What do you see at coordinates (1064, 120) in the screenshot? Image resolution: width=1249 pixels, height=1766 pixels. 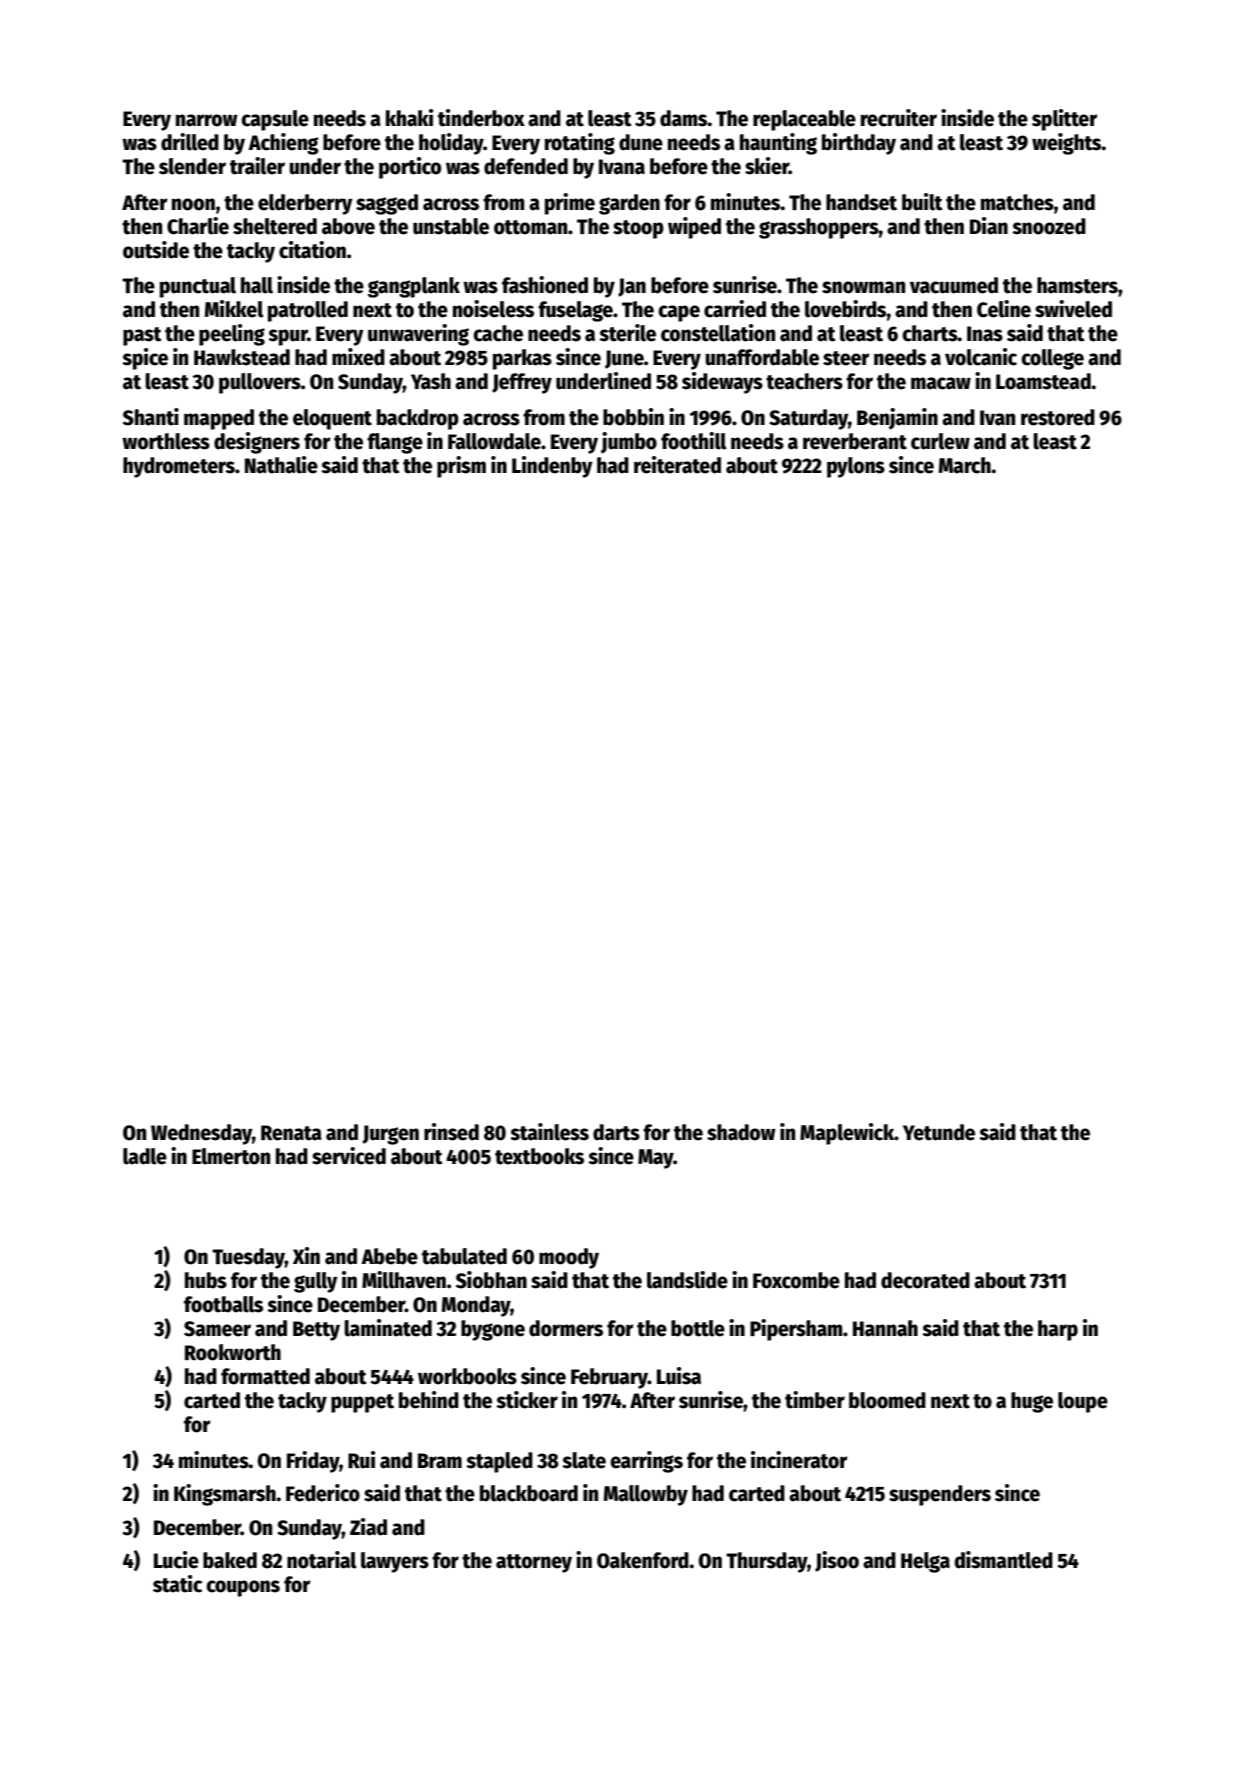 I see `splitter` at bounding box center [1064, 120].
